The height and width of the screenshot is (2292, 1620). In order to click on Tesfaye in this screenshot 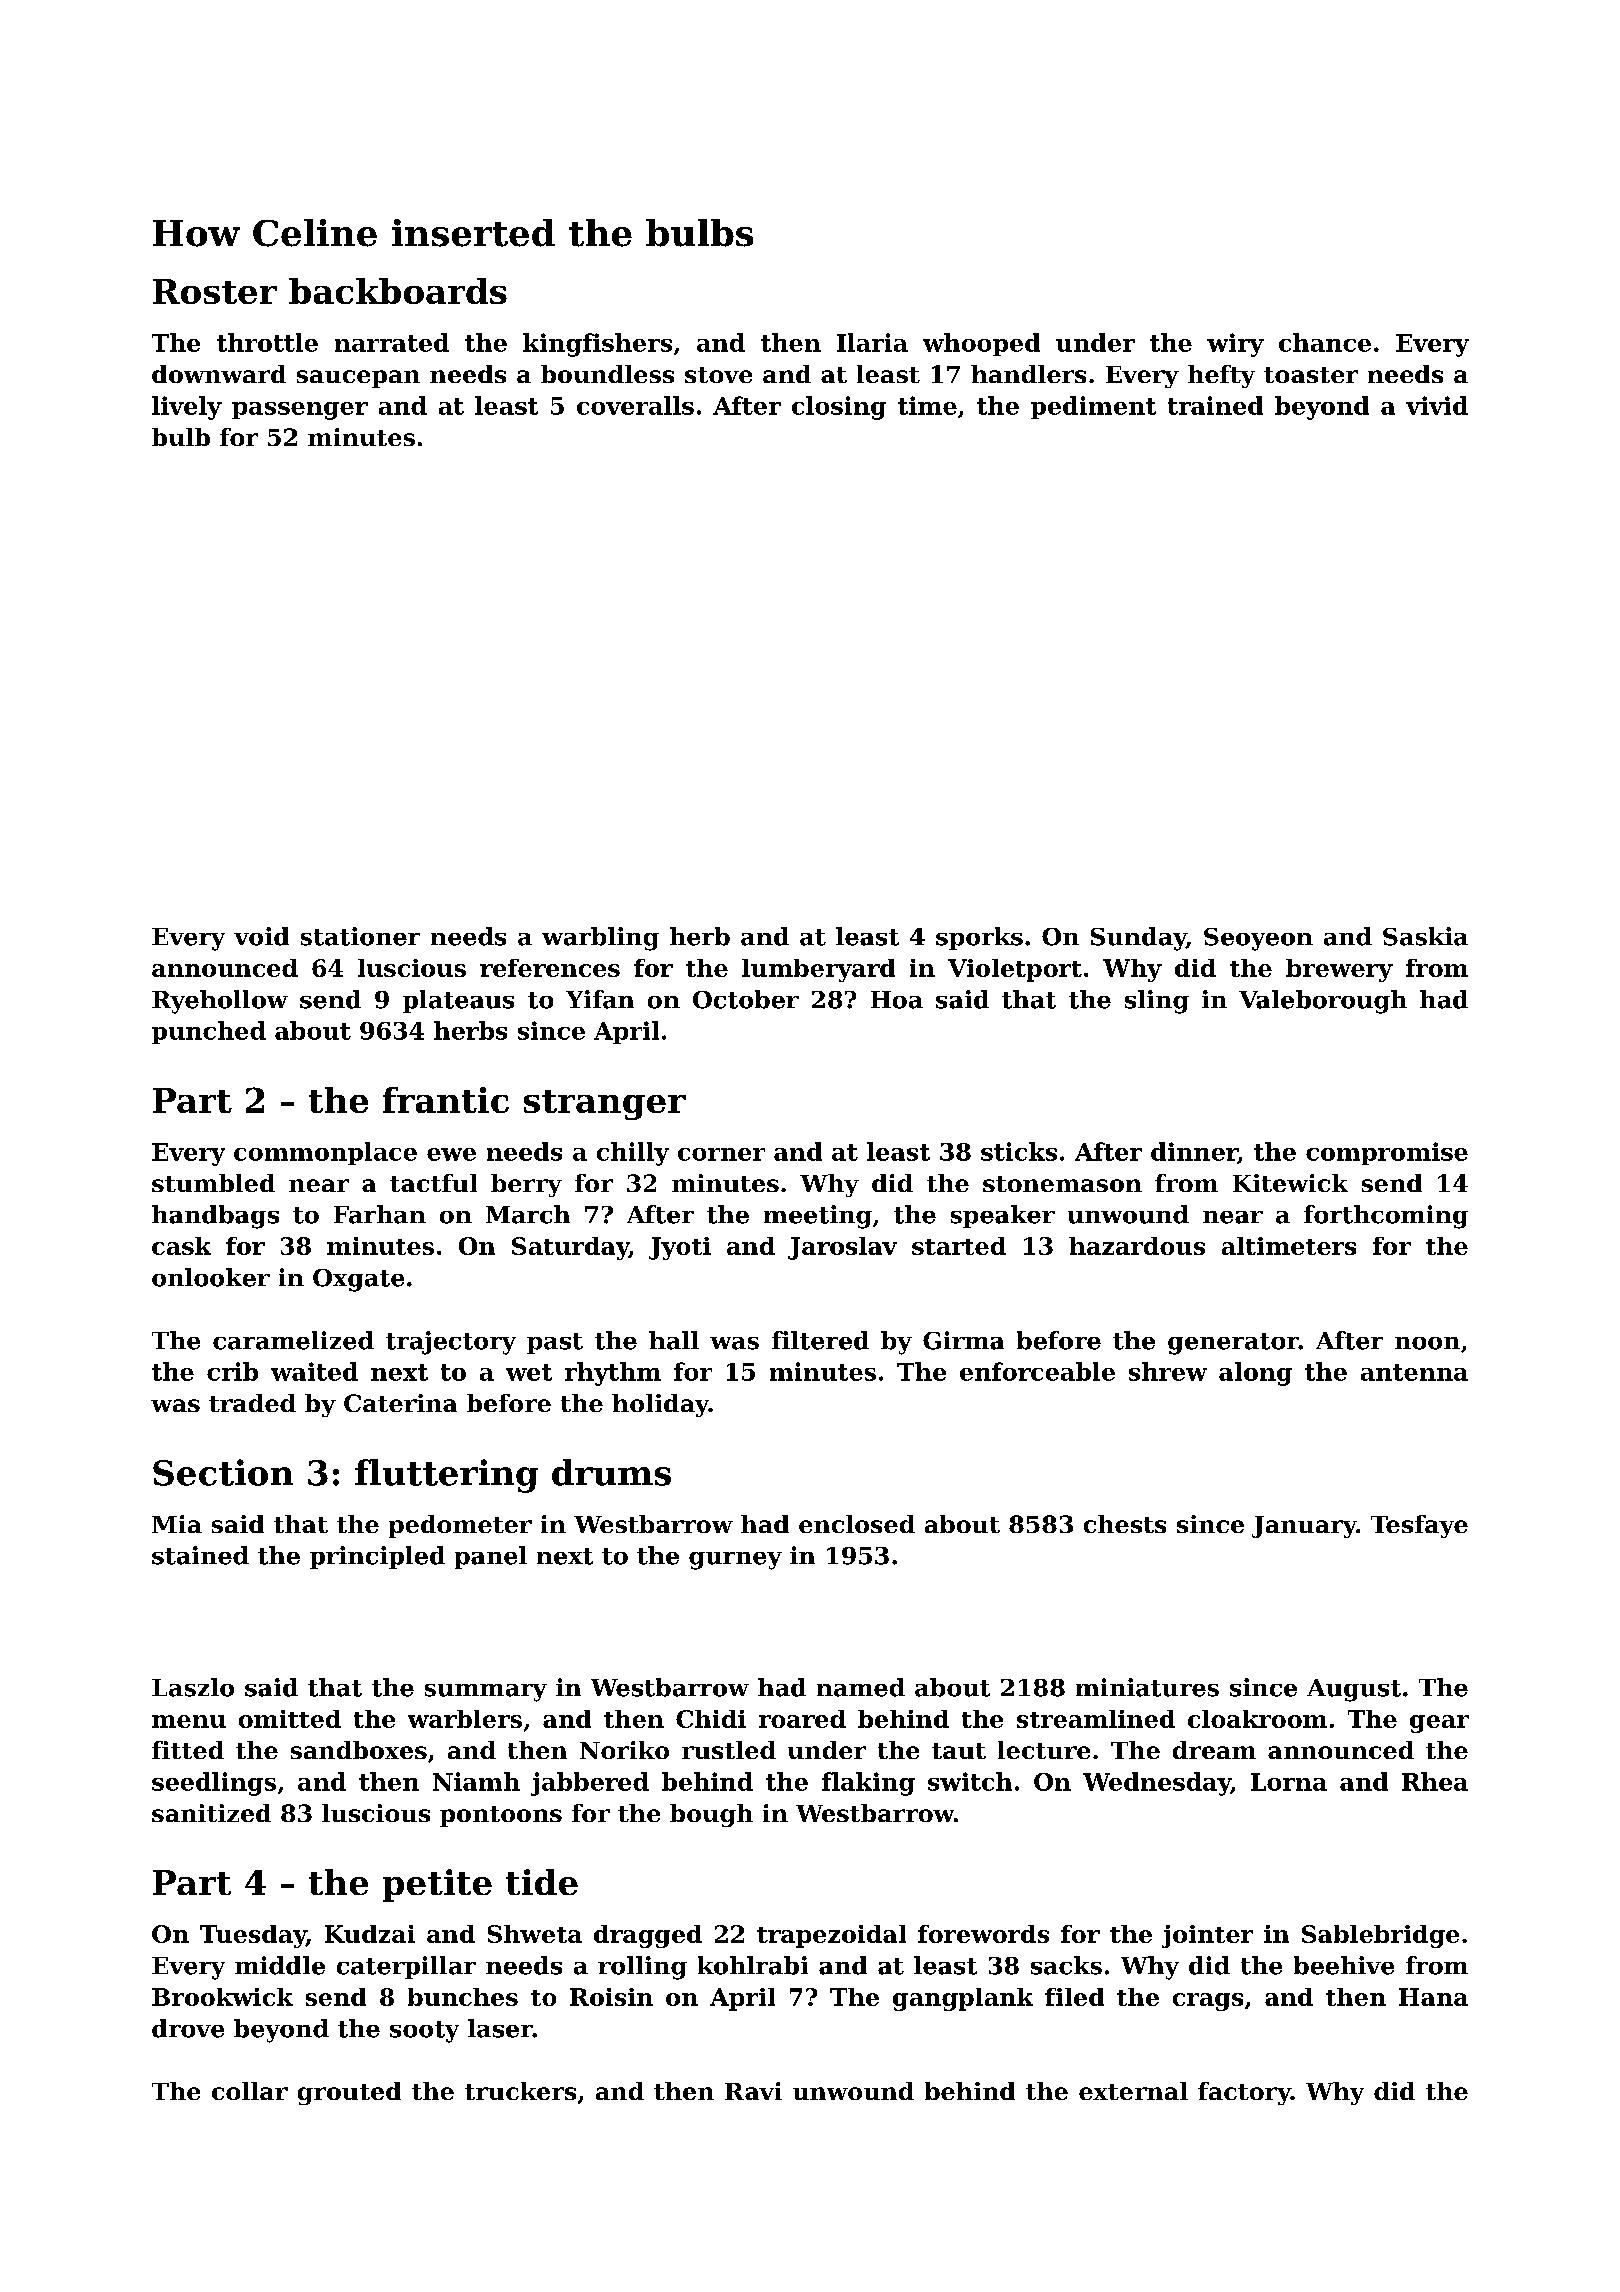, I will do `click(1419, 1526)`.
